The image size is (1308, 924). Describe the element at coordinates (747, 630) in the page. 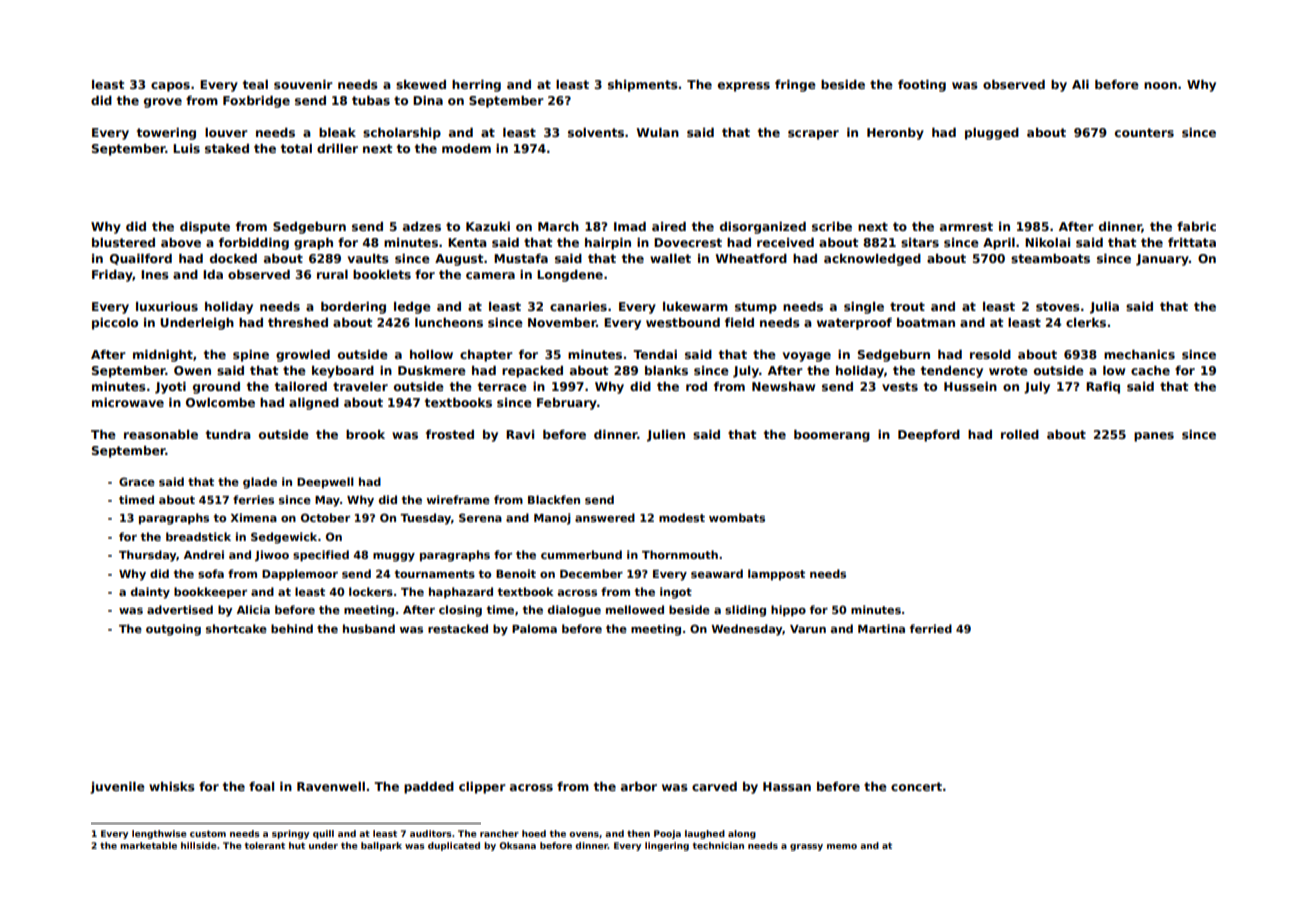

I see `Wednesday` at that location.
